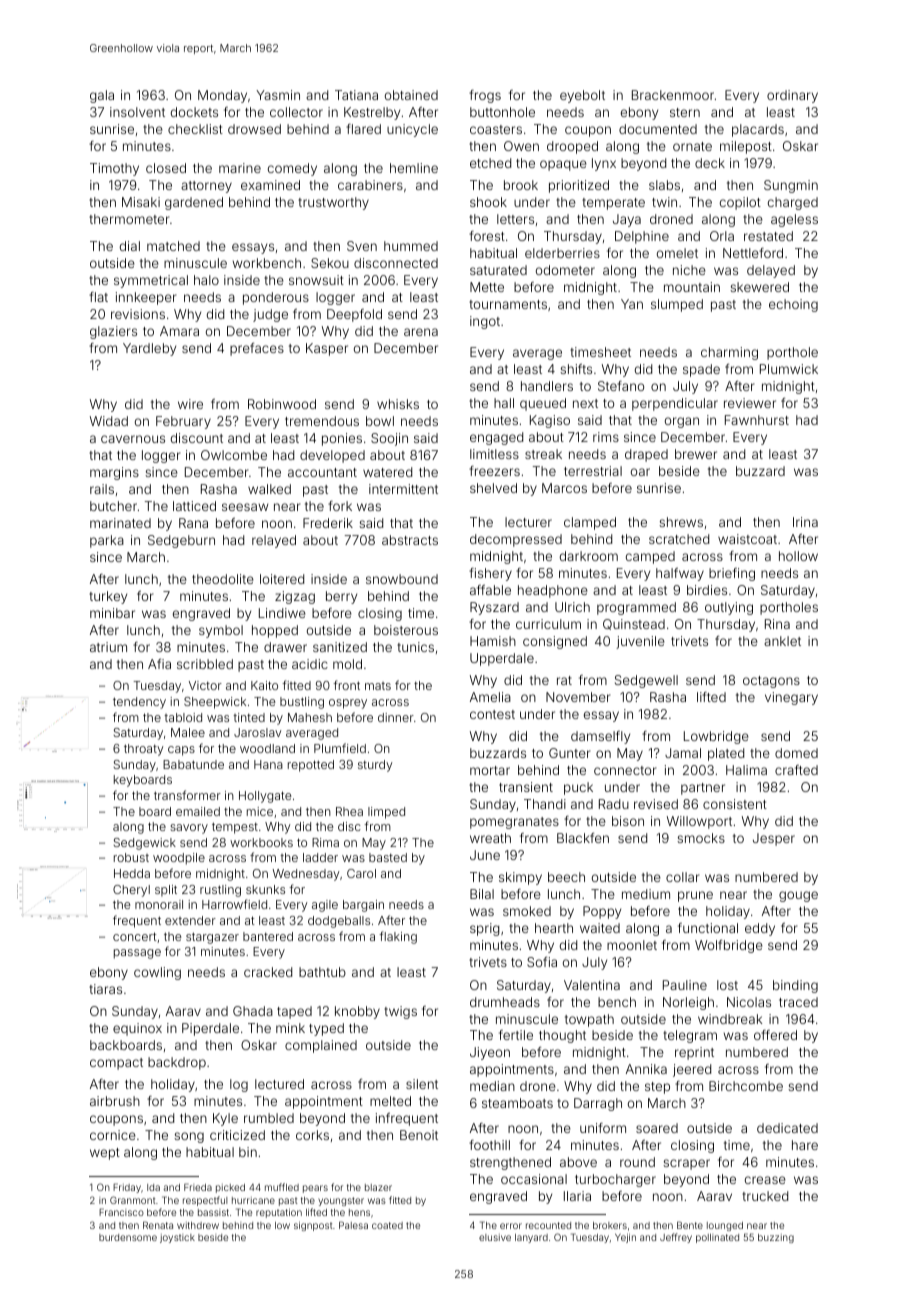  Describe the element at coordinates (322, 972) in the document. I see `bathtub` at that location.
